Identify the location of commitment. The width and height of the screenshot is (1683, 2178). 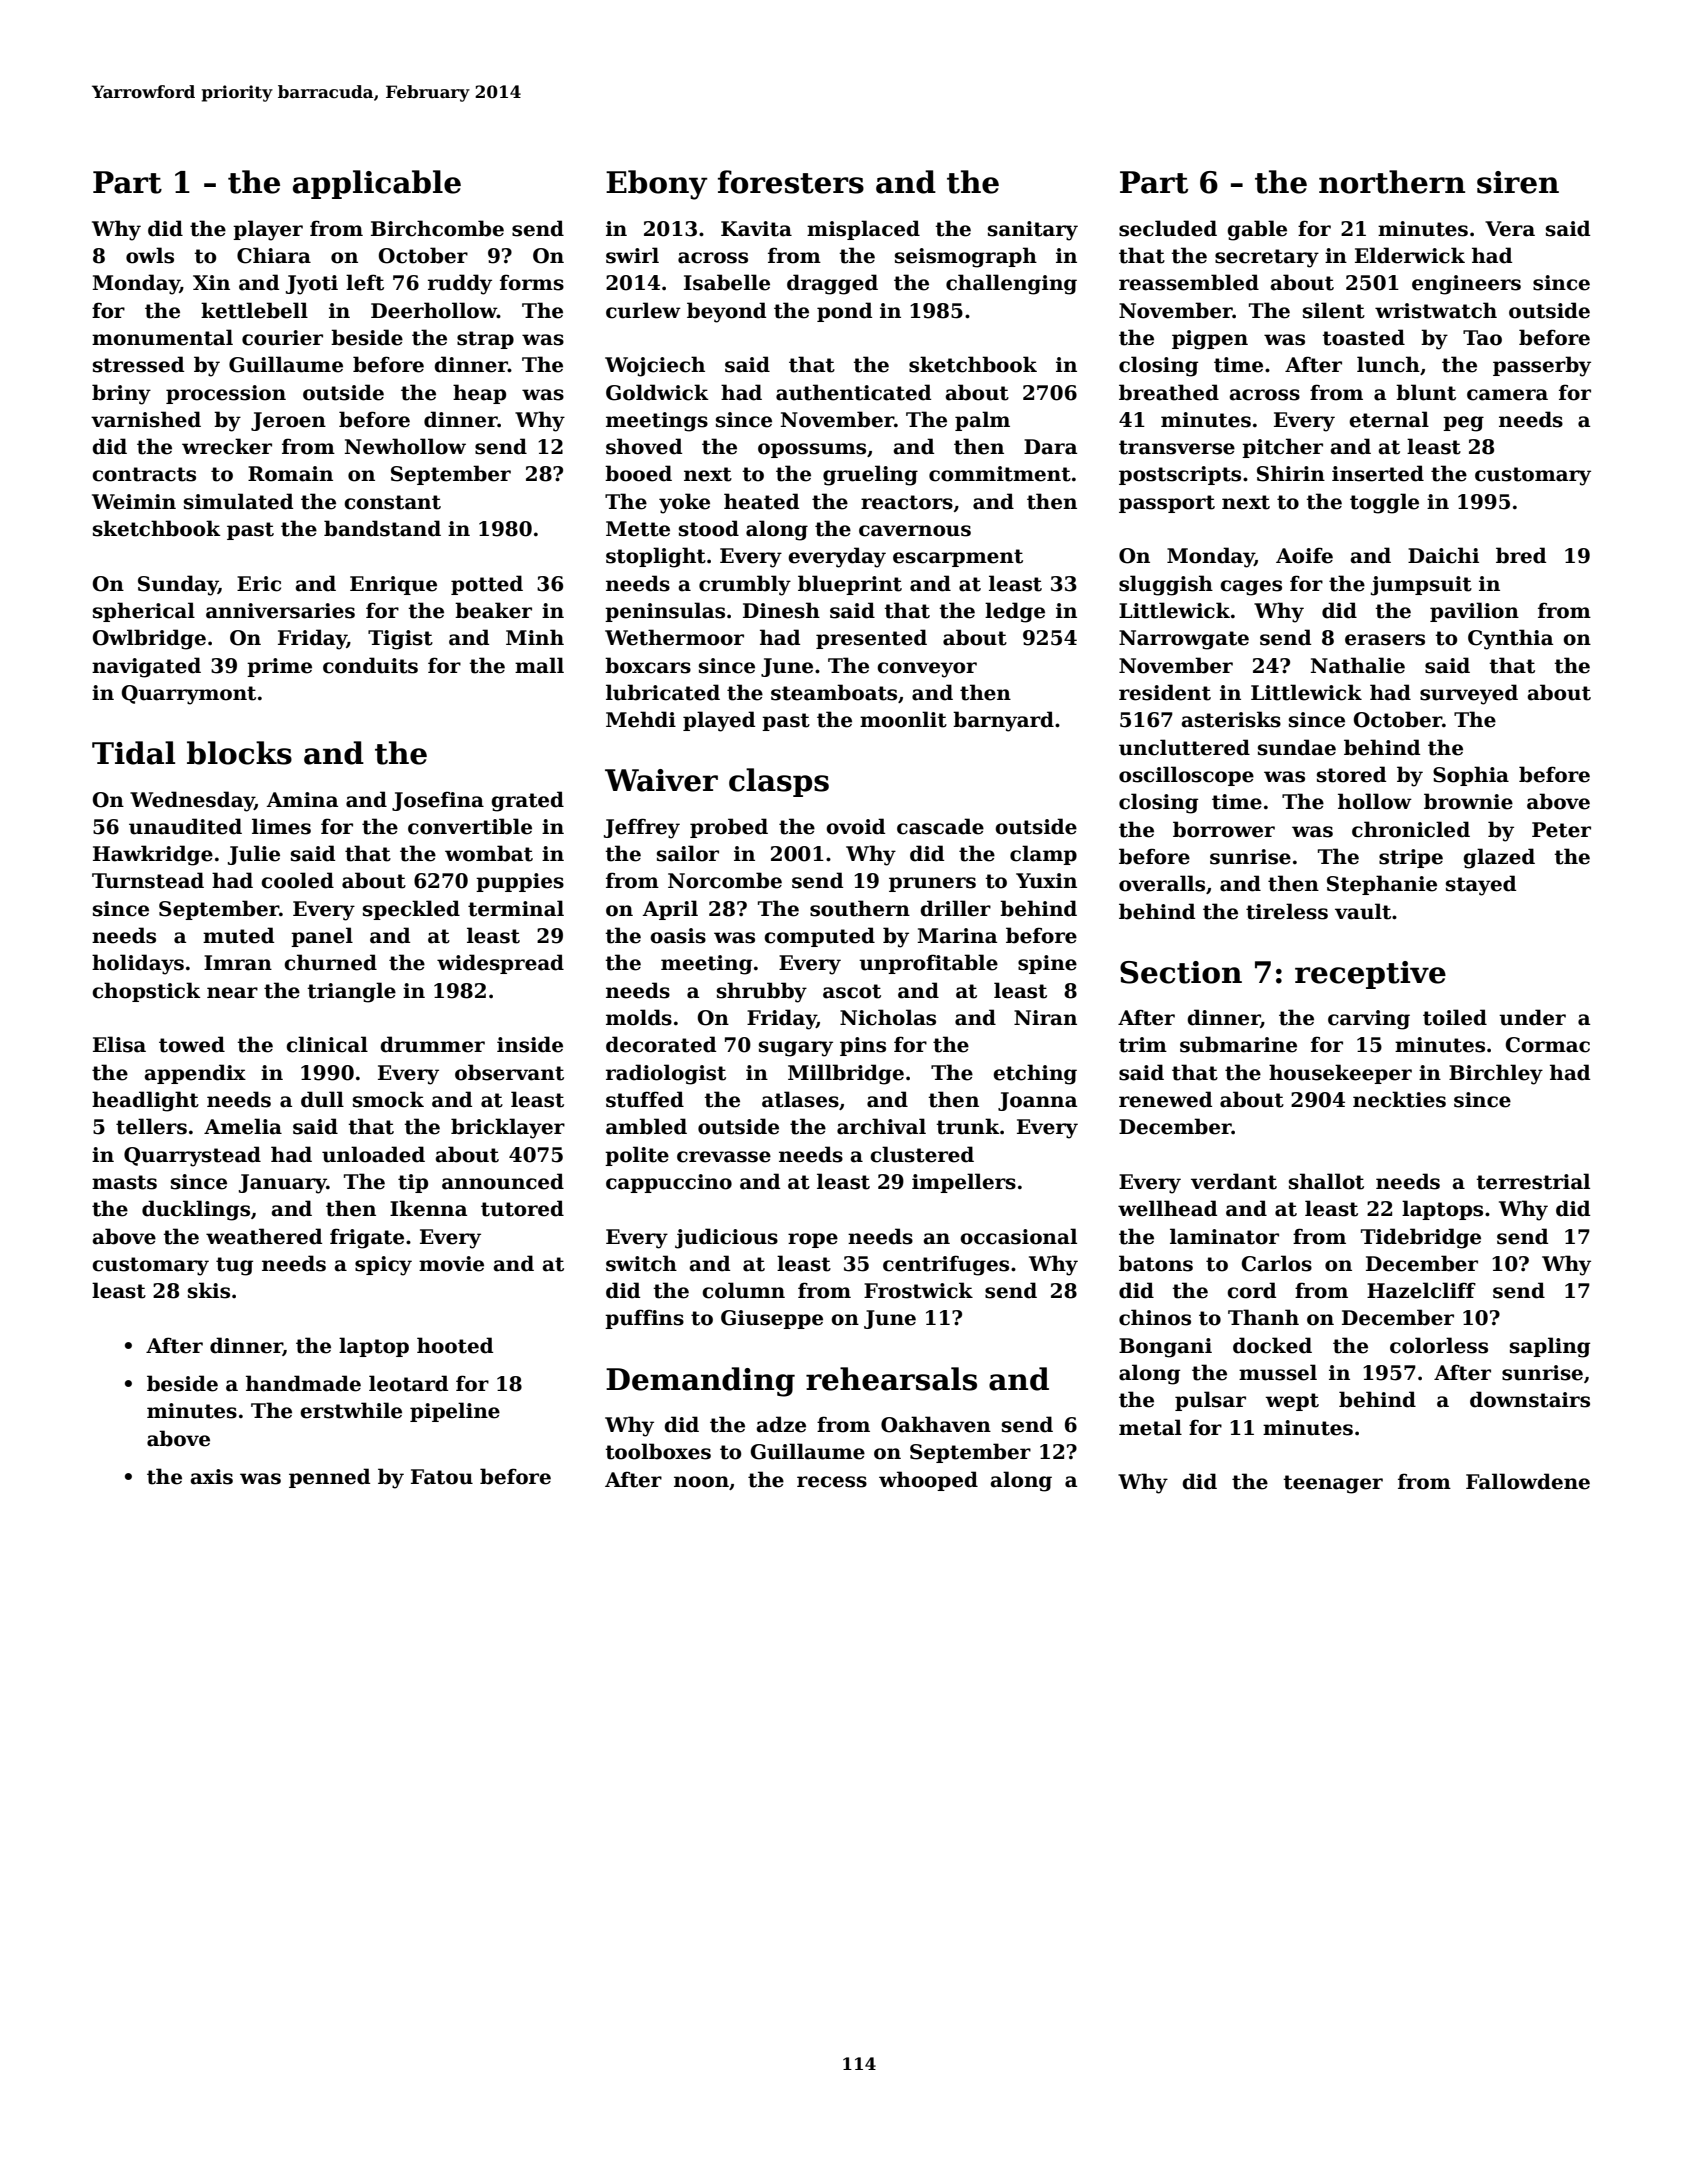
(1000, 474).
